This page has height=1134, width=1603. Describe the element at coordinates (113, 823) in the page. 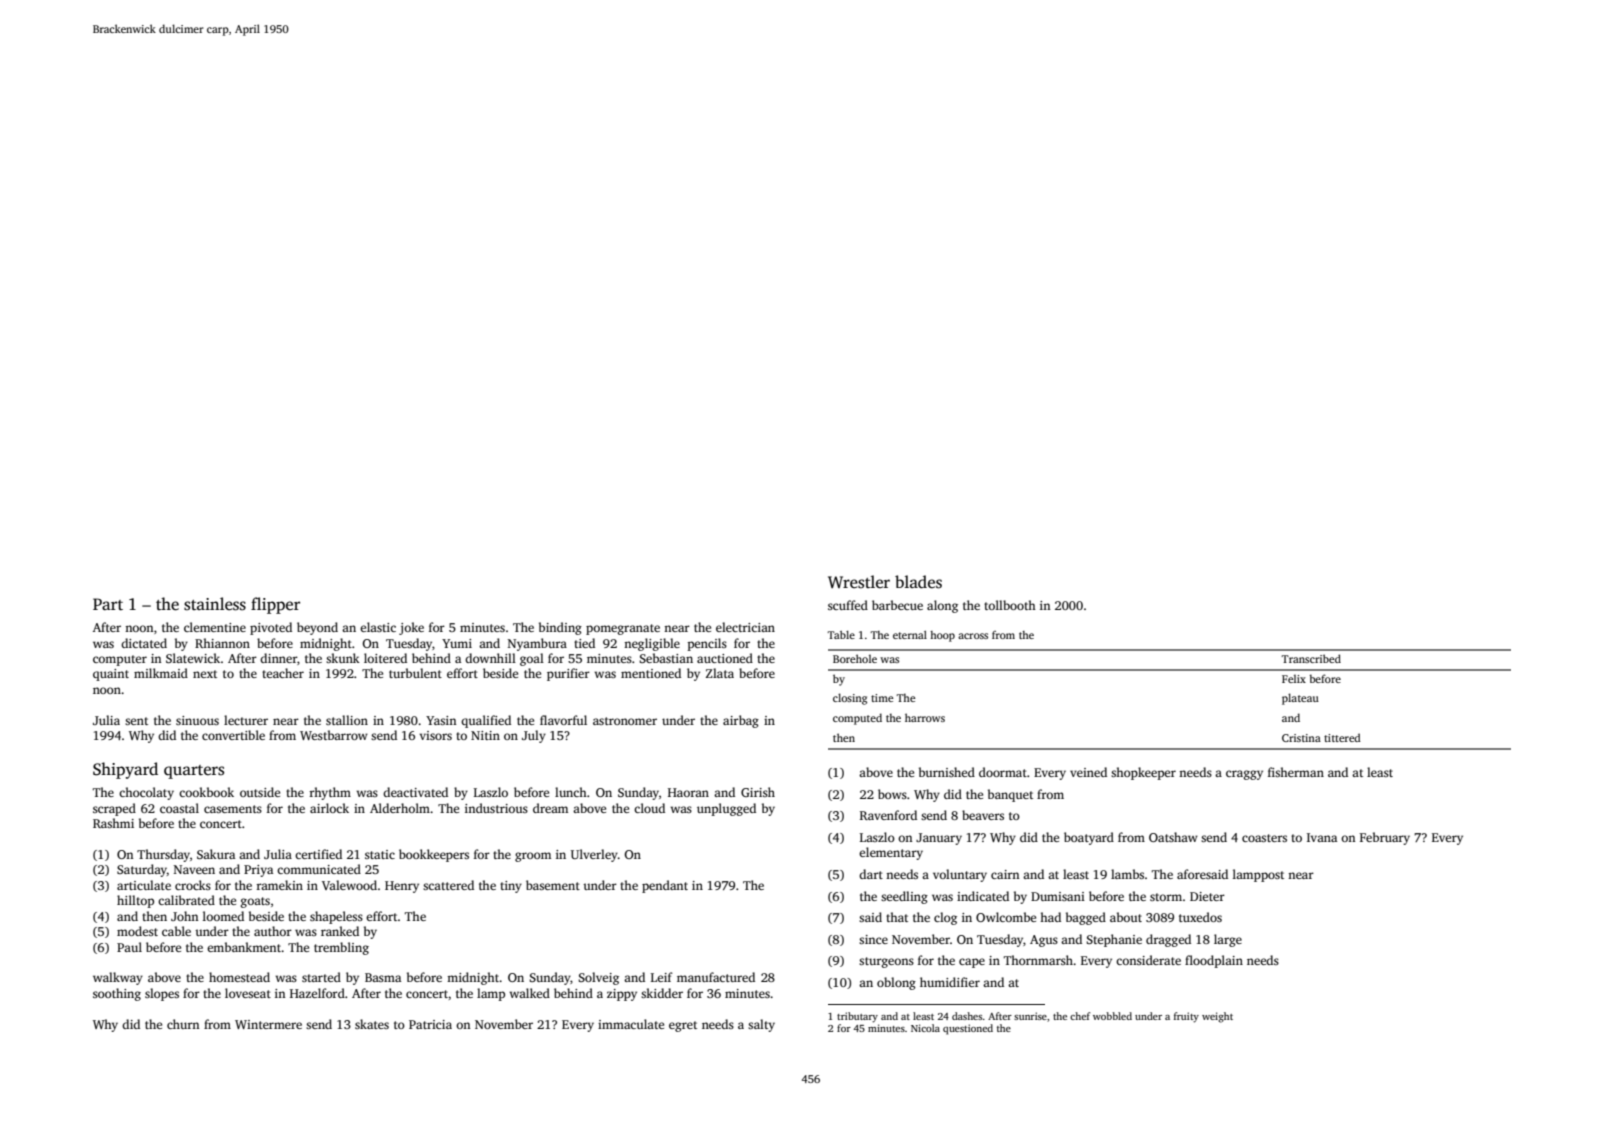

I see `Rashmi` at that location.
